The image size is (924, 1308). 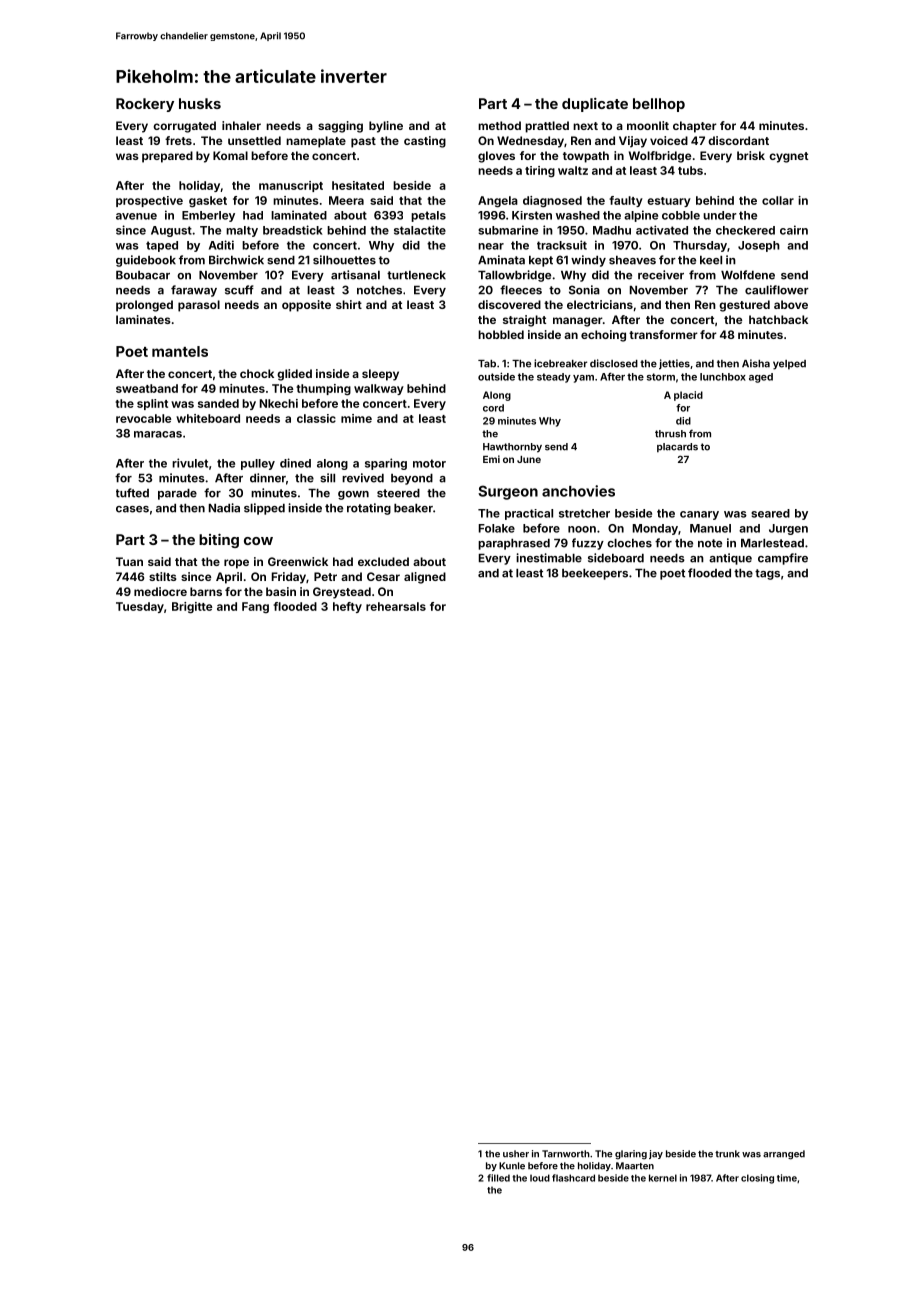 I want to click on Kunle, so click(x=512, y=1166).
